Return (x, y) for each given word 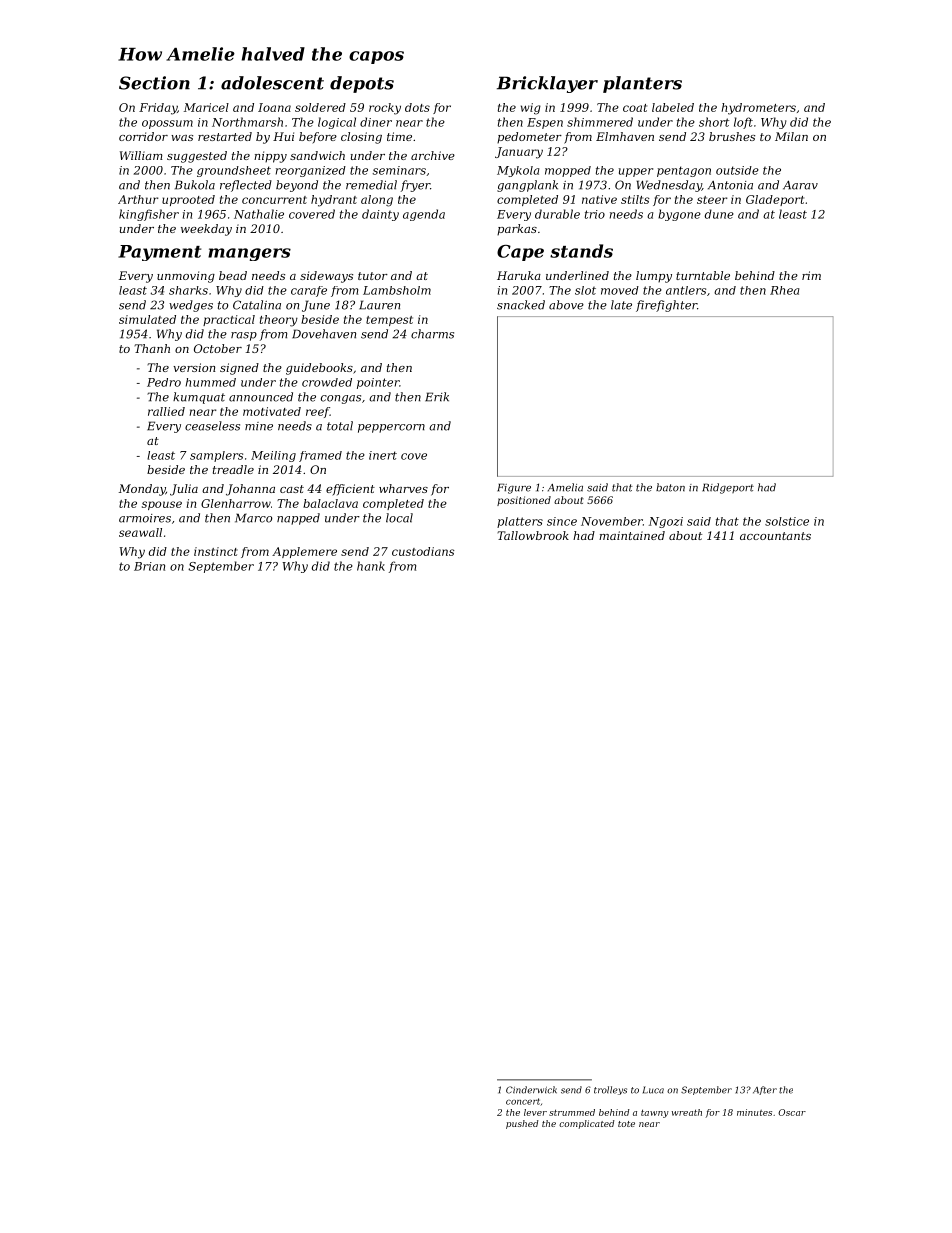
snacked (521, 305)
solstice (787, 521)
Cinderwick (531, 1090)
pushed (522, 1124)
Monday (142, 490)
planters (642, 84)
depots (362, 84)
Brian (149, 566)
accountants (775, 536)
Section (154, 83)
